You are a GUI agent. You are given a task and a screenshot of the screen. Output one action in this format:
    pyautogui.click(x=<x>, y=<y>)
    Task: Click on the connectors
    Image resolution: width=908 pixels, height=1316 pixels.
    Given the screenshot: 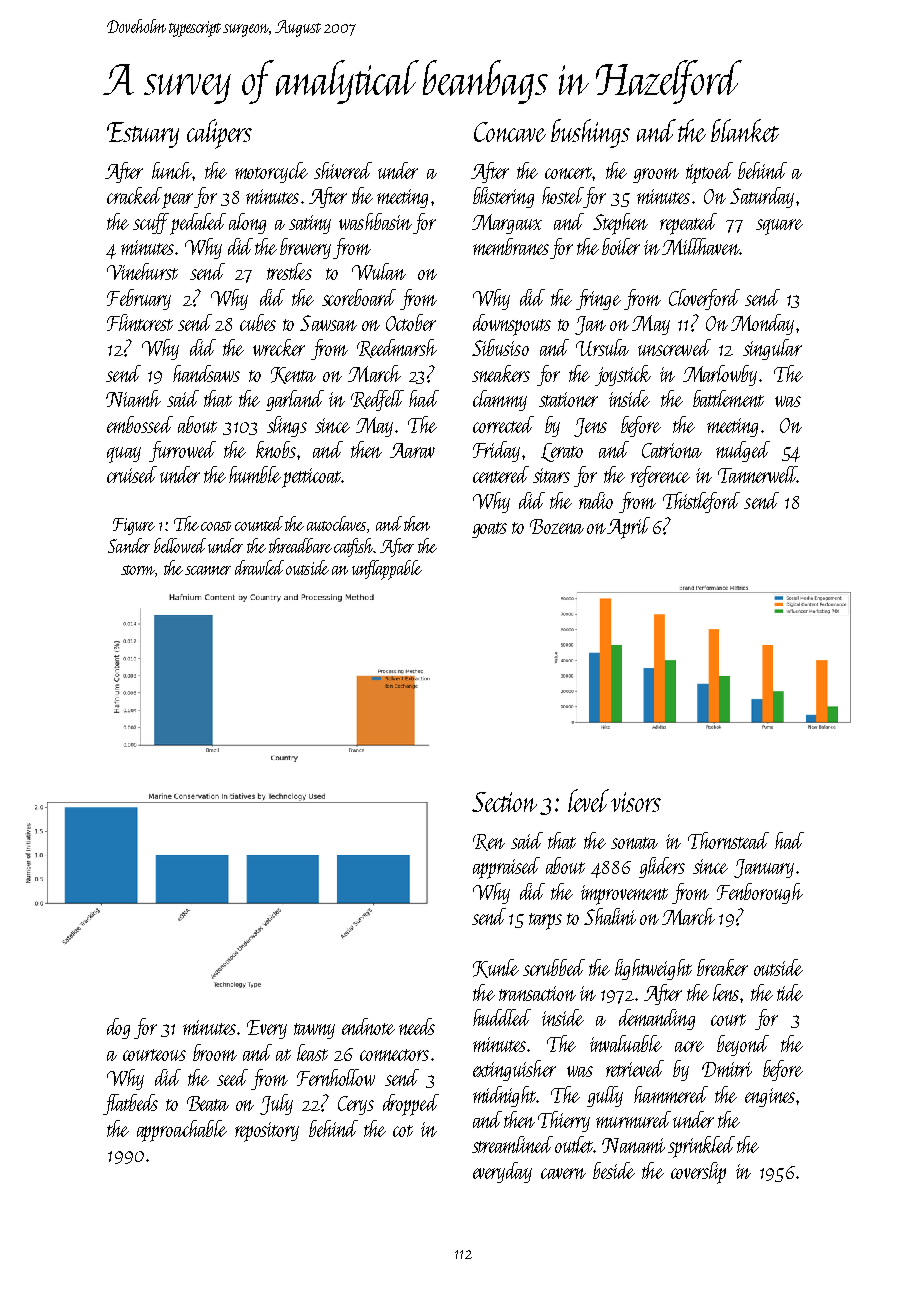 What is the action you would take?
    pyautogui.click(x=394, y=1055)
